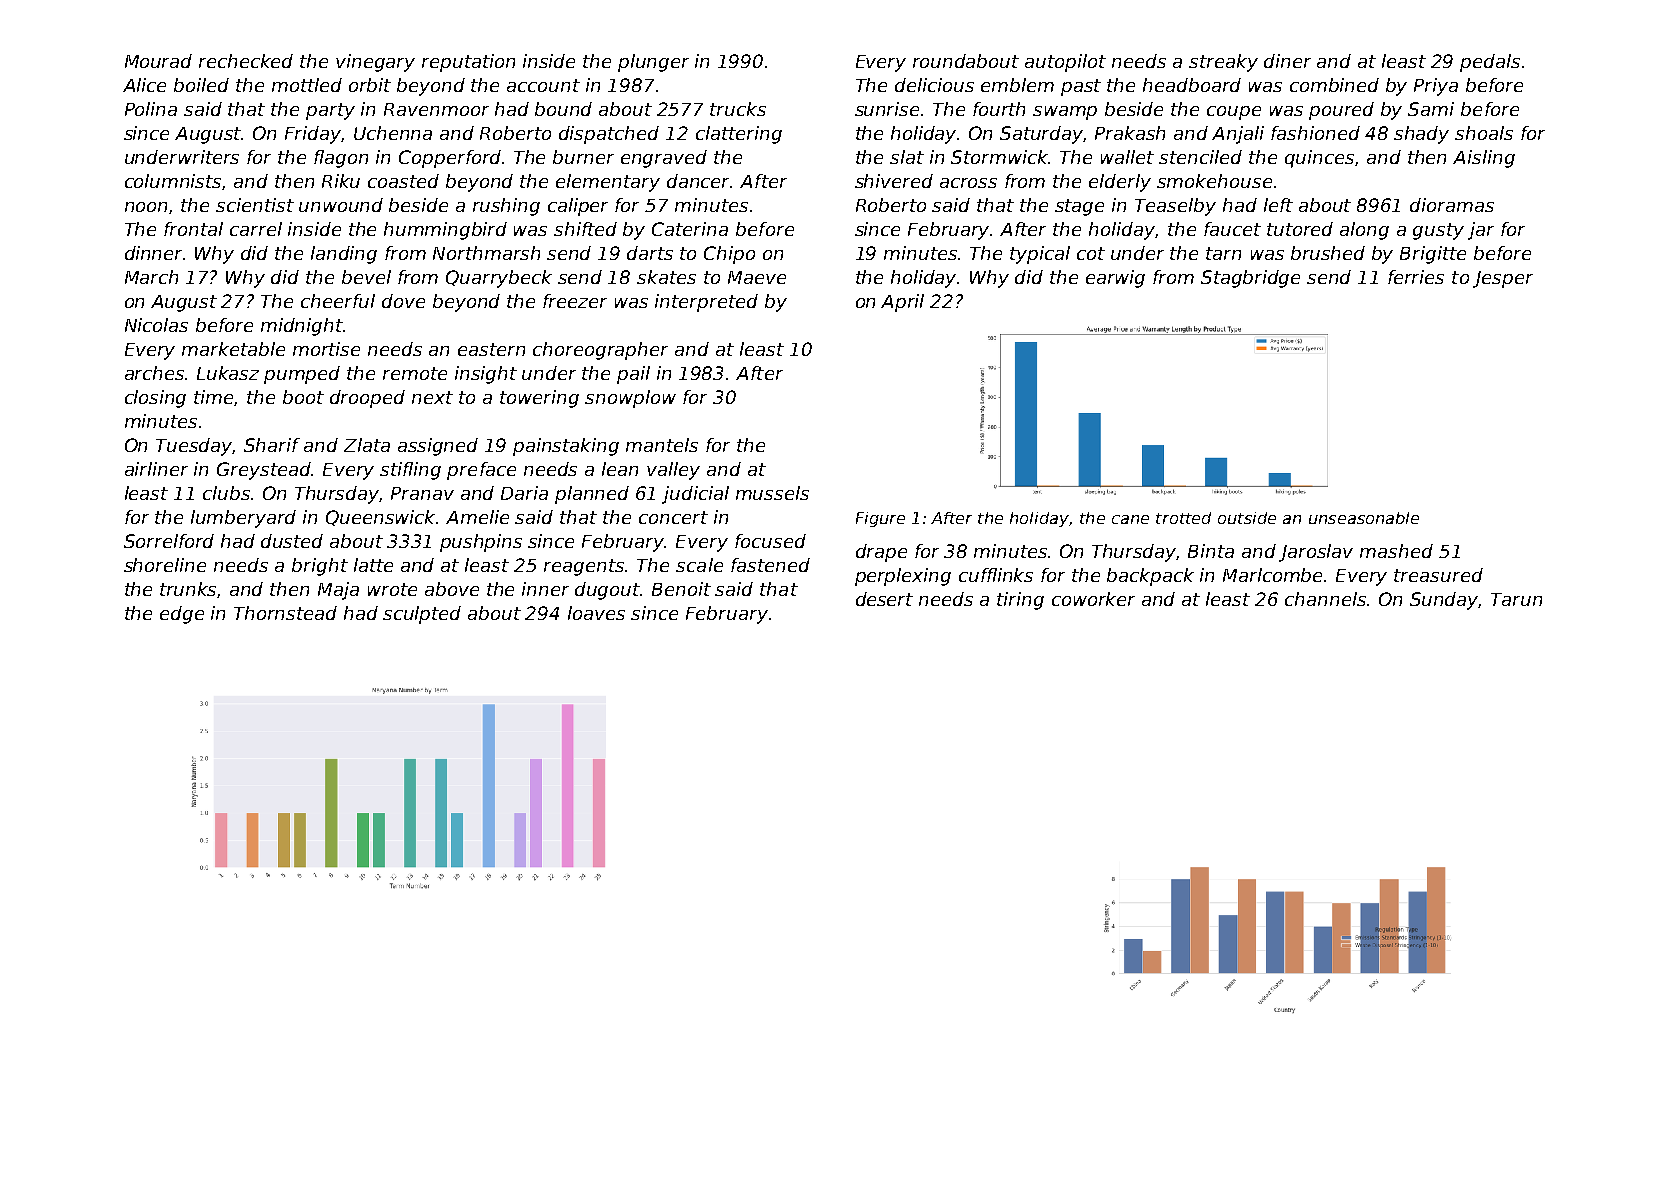 Image resolution: width=1669 pixels, height=1180 pixels. I want to click on plunger, so click(653, 63).
